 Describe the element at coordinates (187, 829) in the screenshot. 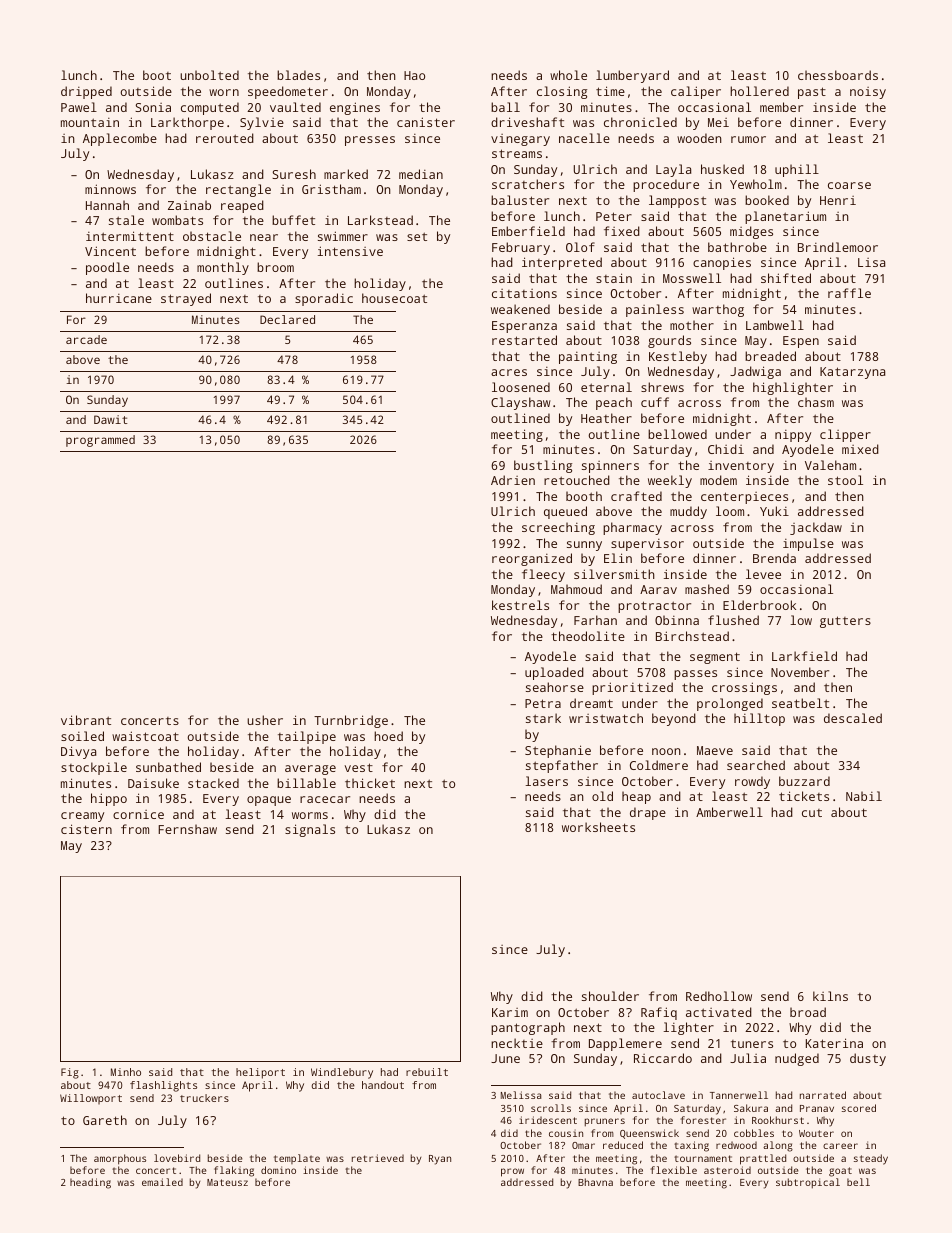

I see `Fernshaw` at that location.
